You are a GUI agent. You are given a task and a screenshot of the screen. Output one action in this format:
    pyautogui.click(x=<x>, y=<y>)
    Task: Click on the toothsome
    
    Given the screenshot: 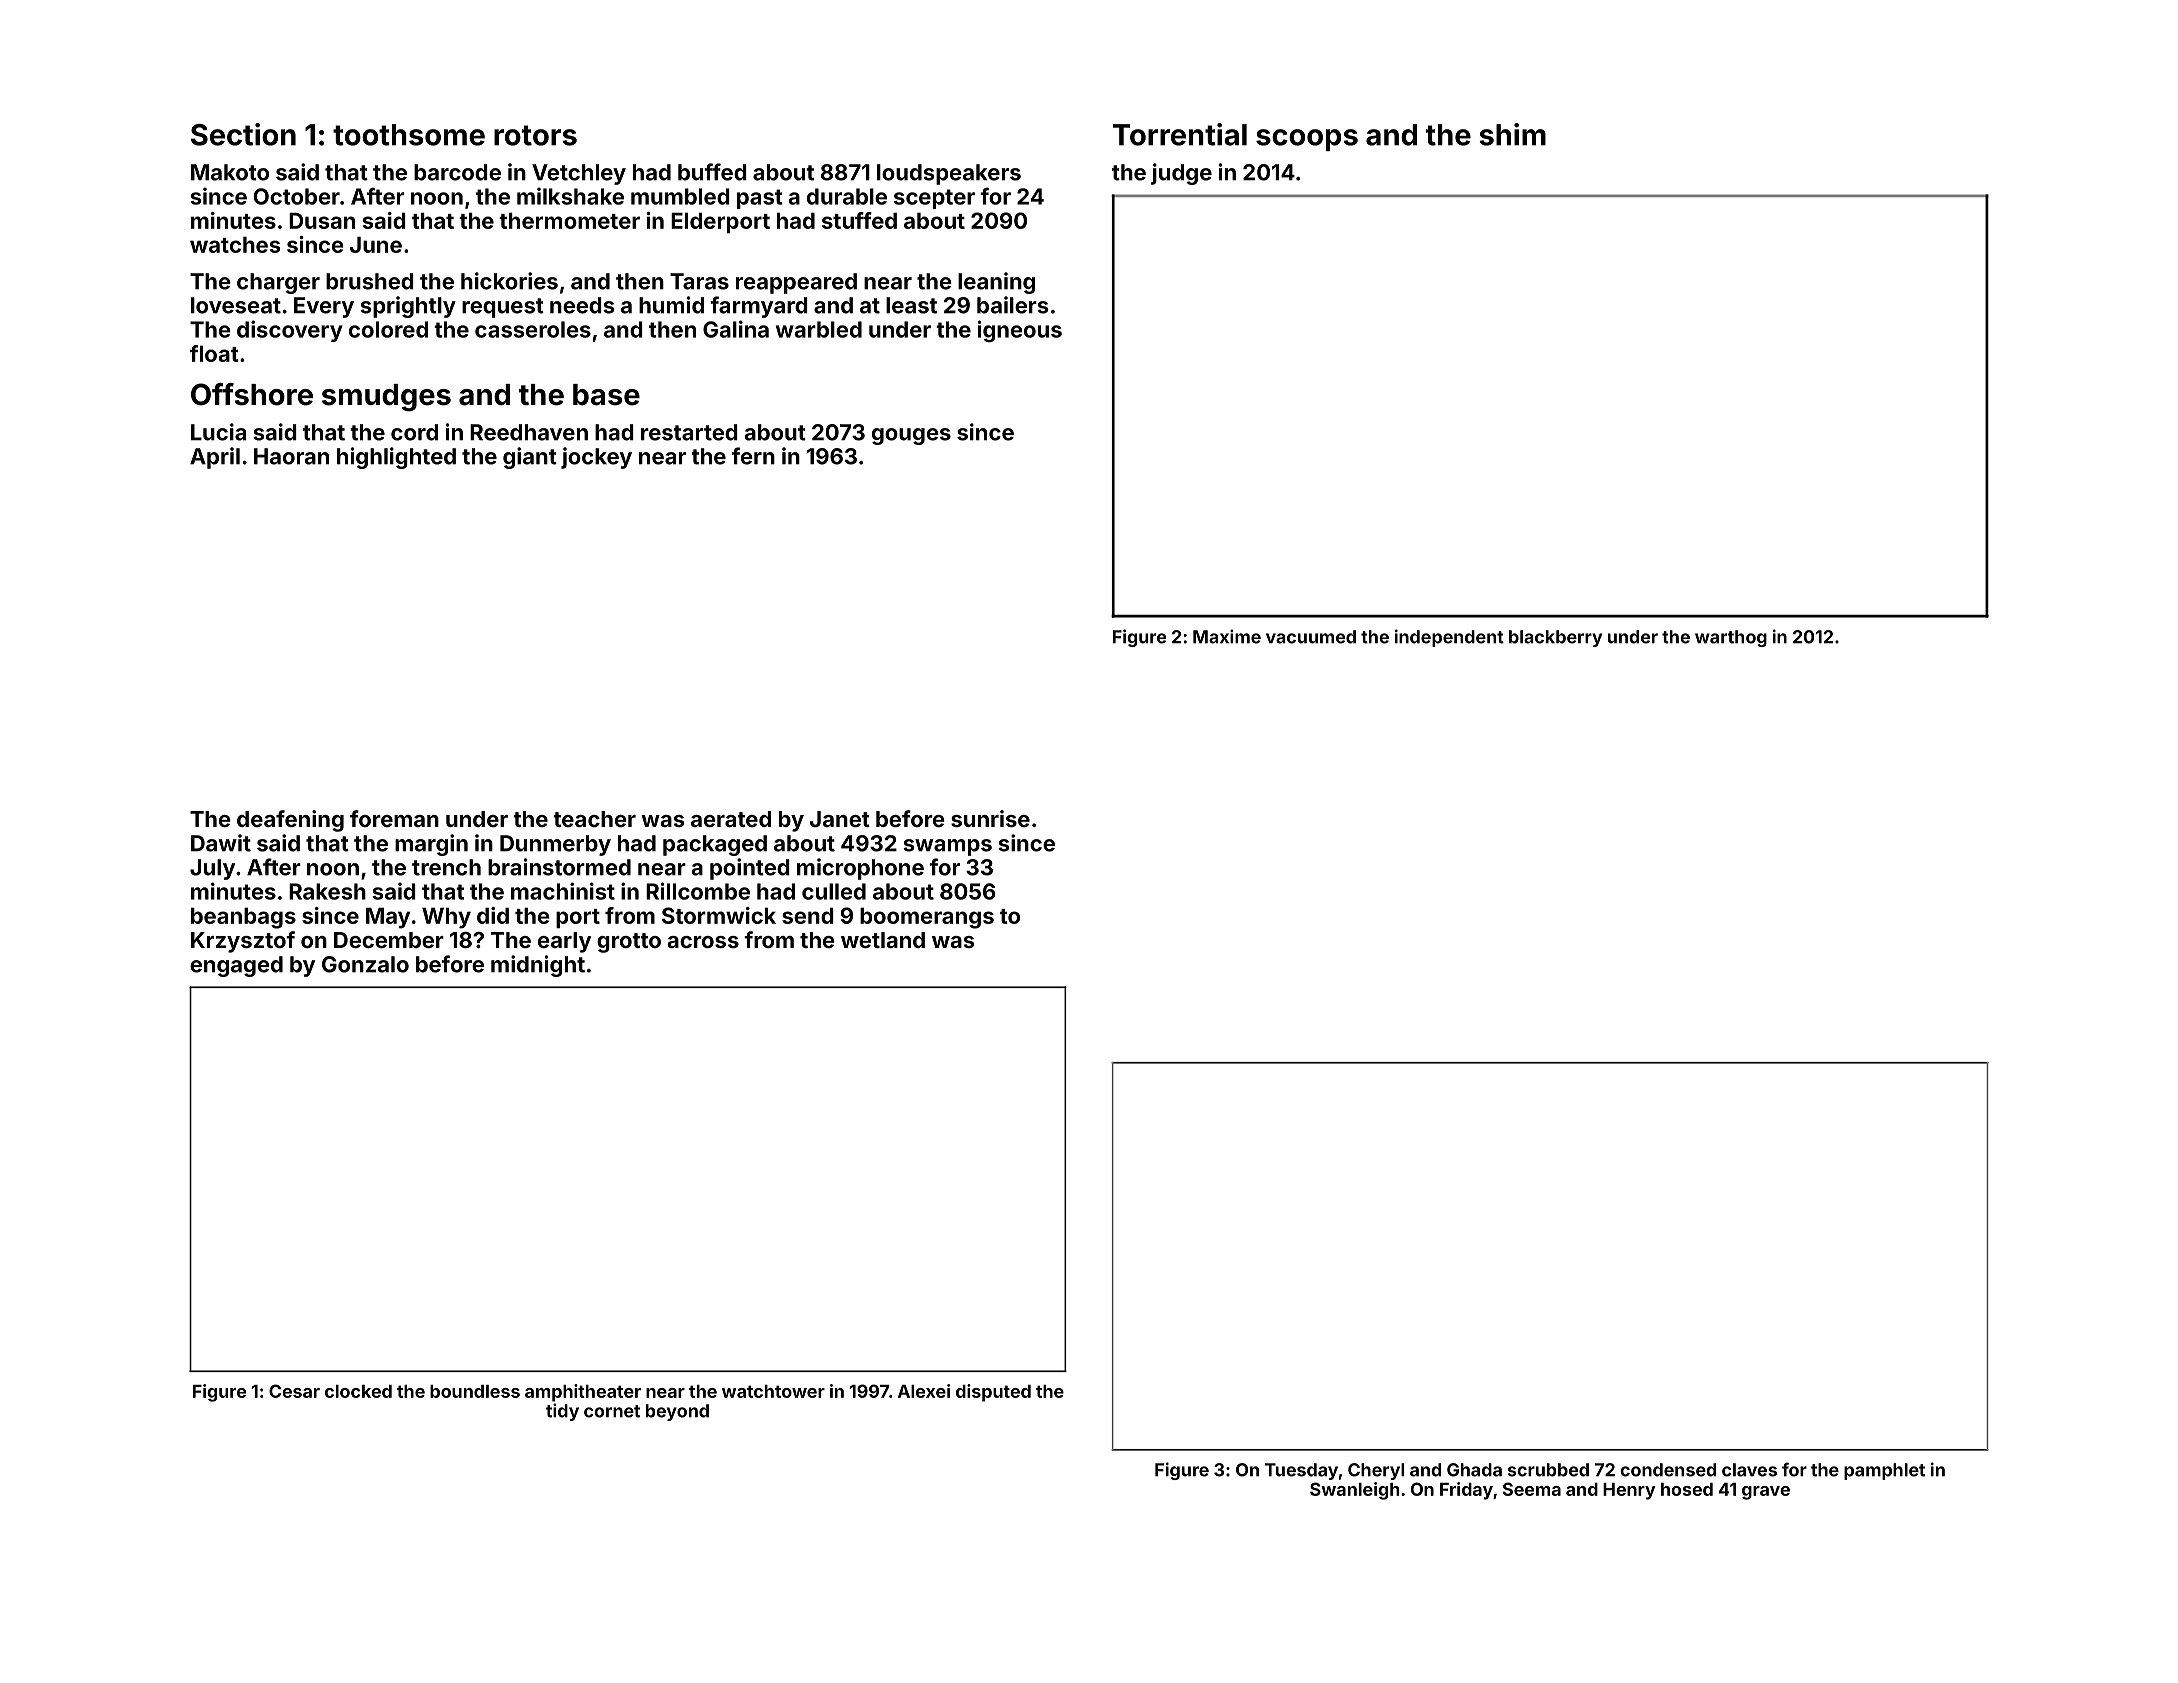 What is the action you would take?
    pyautogui.click(x=409, y=135)
